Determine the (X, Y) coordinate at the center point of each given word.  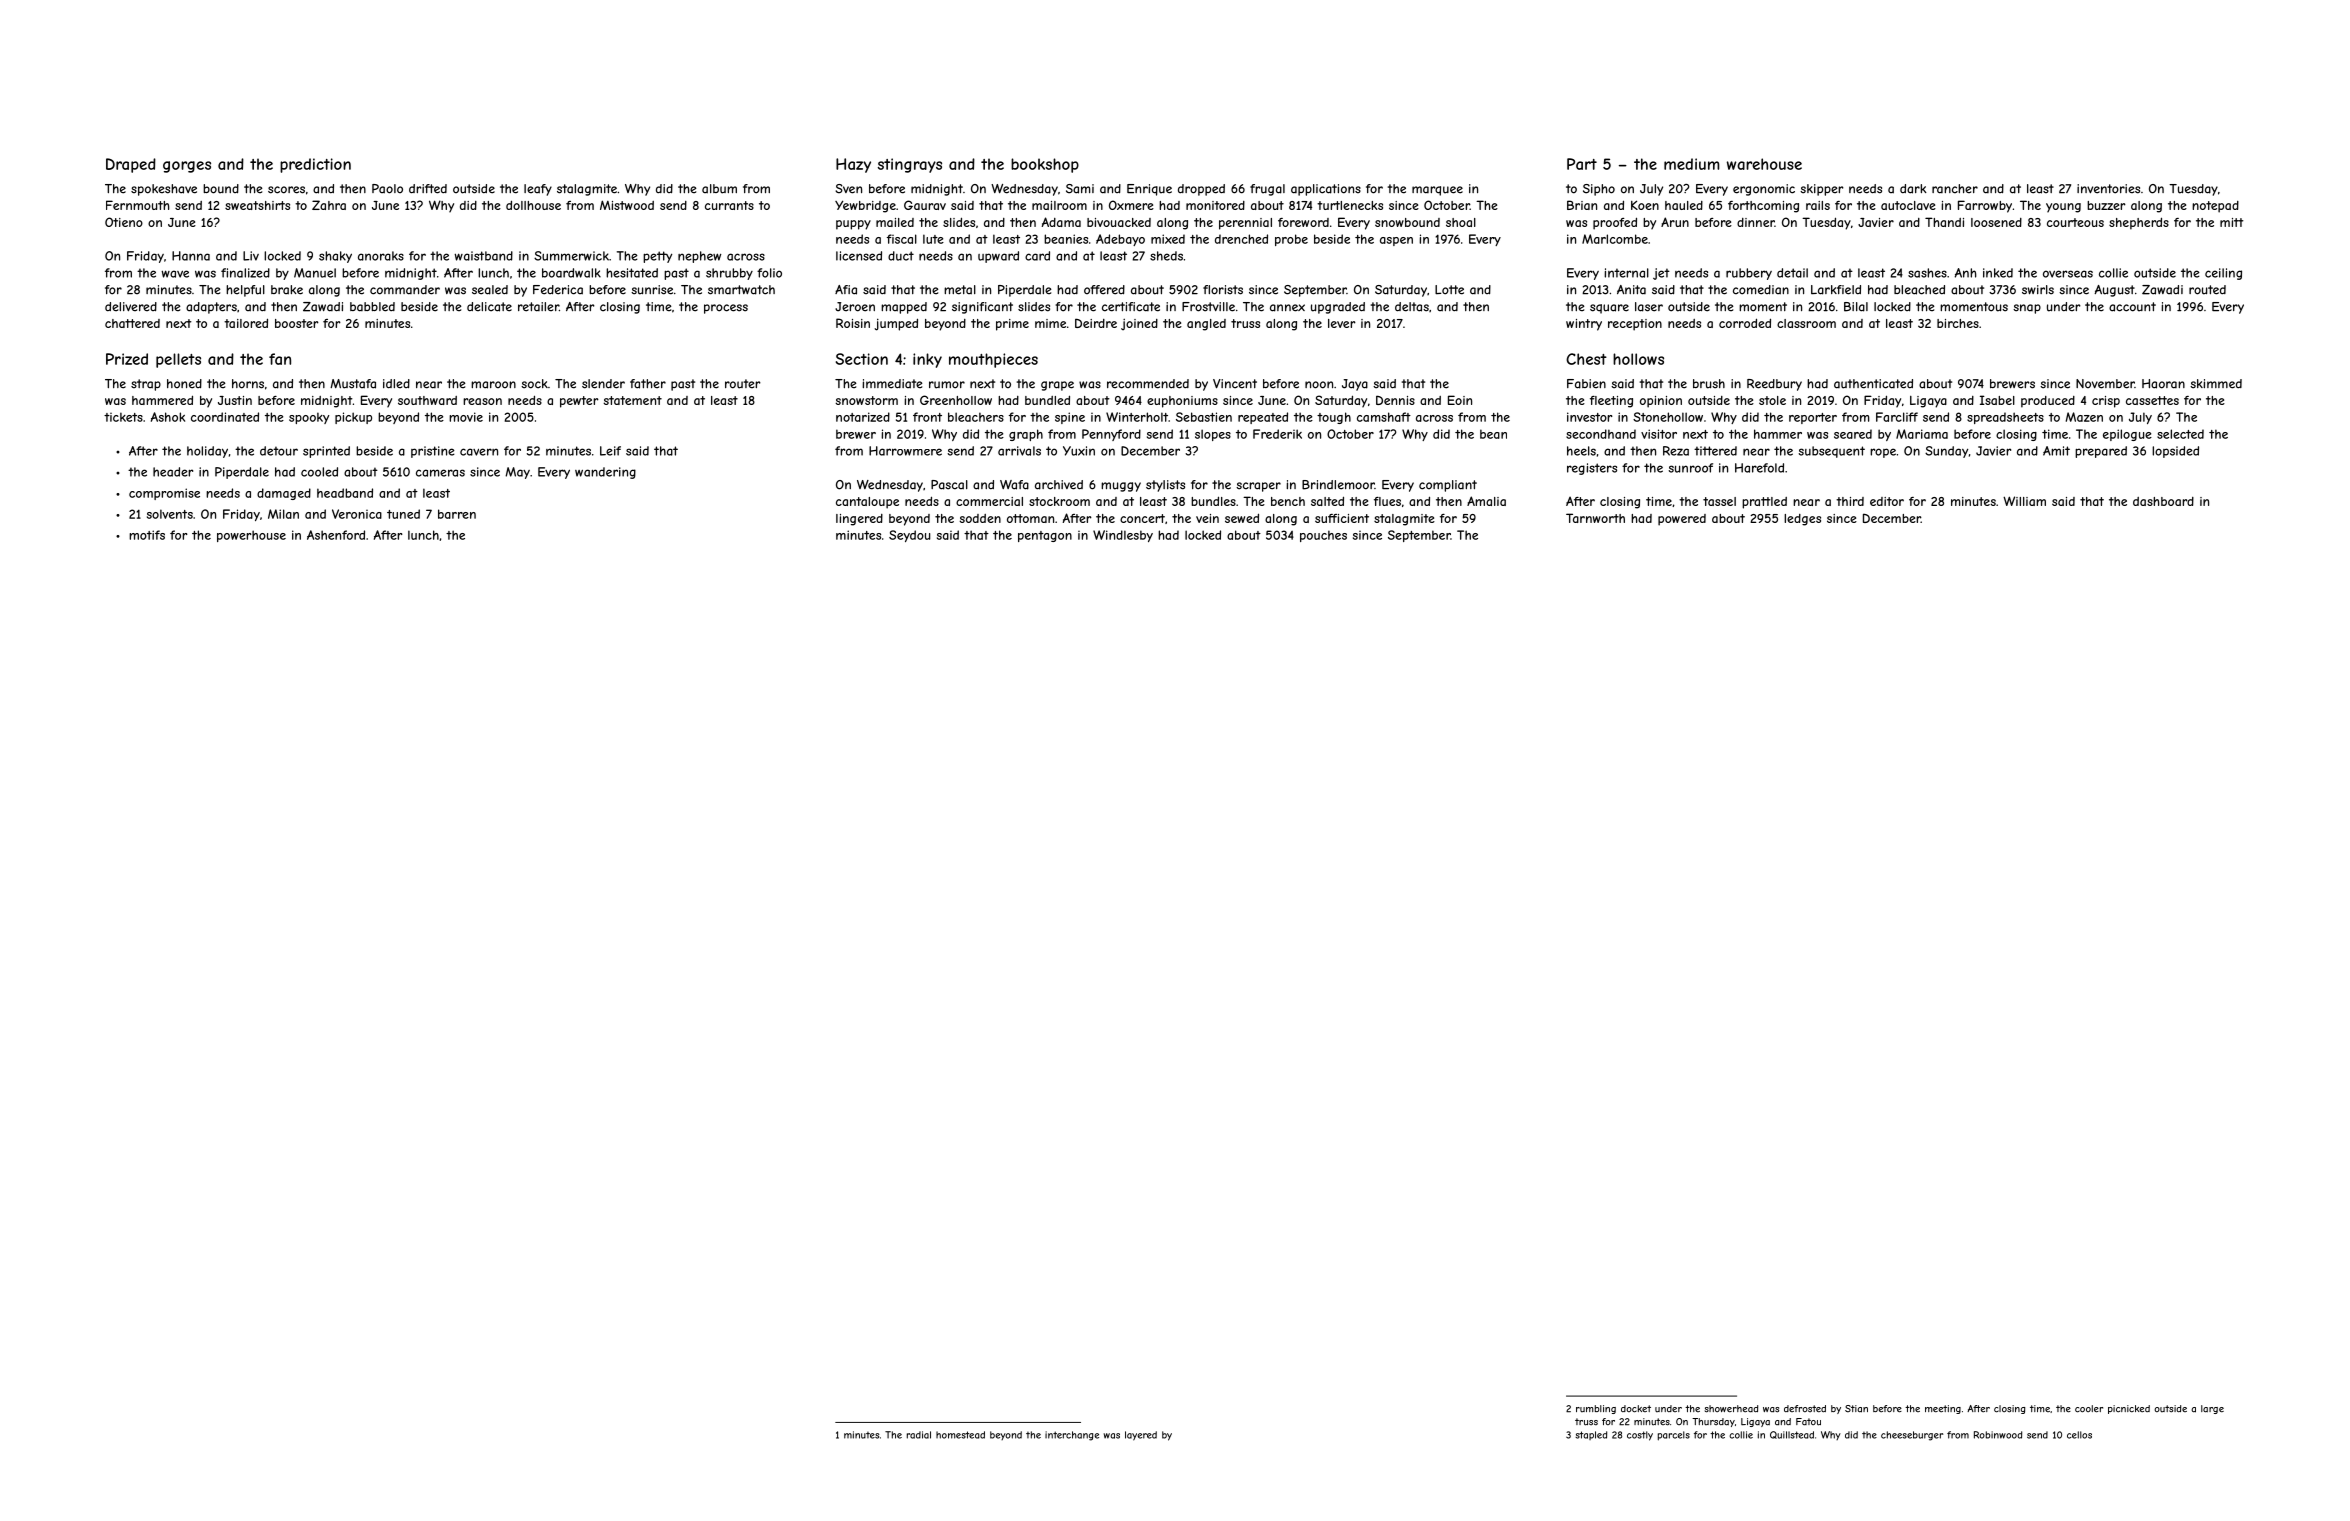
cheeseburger (1912, 1436)
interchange (1072, 1436)
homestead (960, 1435)
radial (919, 1435)
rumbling (1596, 1409)
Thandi (1944, 222)
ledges (1802, 520)
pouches (1323, 536)
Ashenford (336, 535)
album (719, 189)
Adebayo (1120, 240)
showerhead (1731, 1409)
